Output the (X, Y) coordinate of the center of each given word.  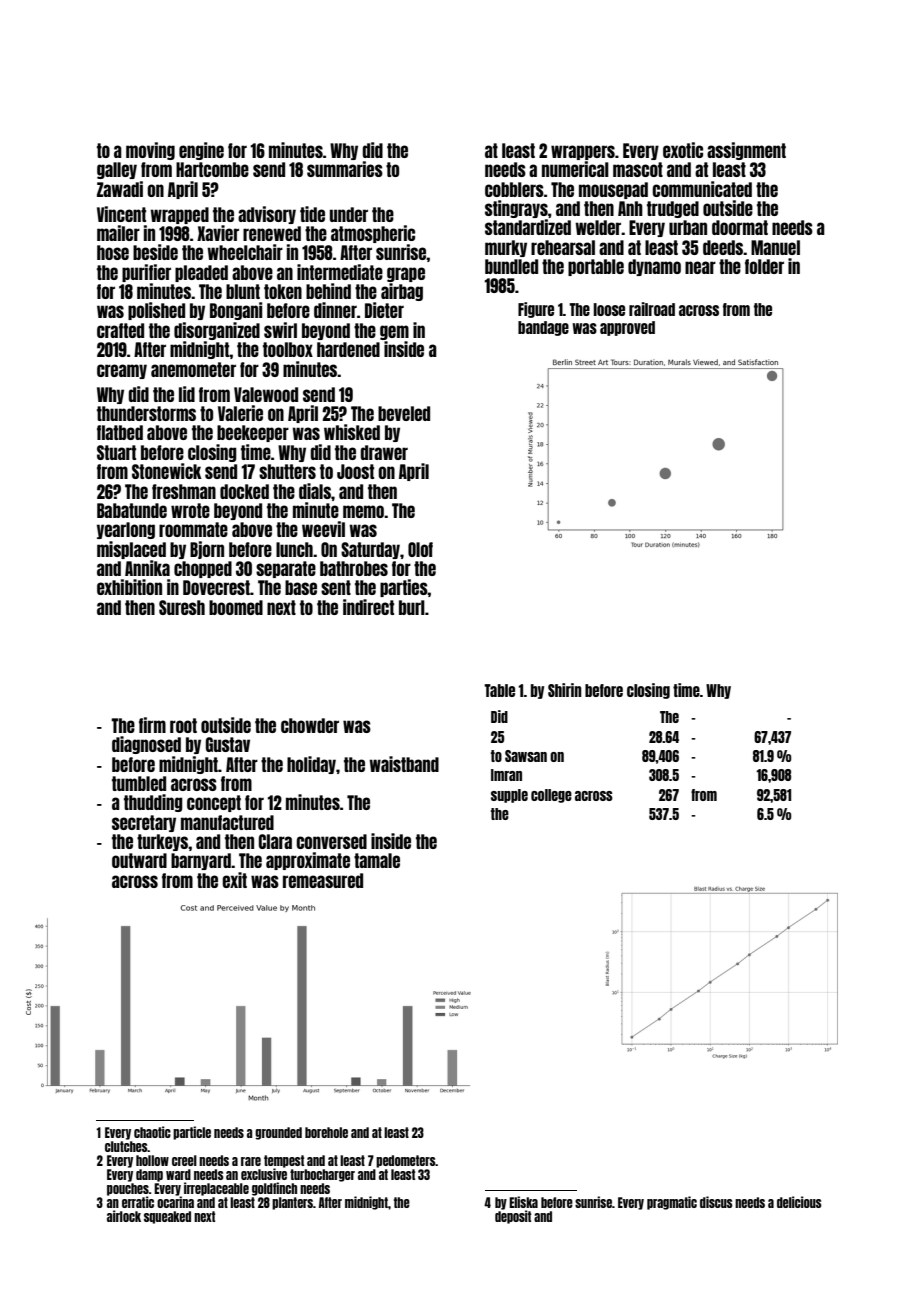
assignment (746, 151)
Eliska (523, 1202)
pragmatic (672, 1203)
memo (363, 511)
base (301, 587)
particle (192, 1133)
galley (117, 170)
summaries (345, 169)
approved (627, 328)
